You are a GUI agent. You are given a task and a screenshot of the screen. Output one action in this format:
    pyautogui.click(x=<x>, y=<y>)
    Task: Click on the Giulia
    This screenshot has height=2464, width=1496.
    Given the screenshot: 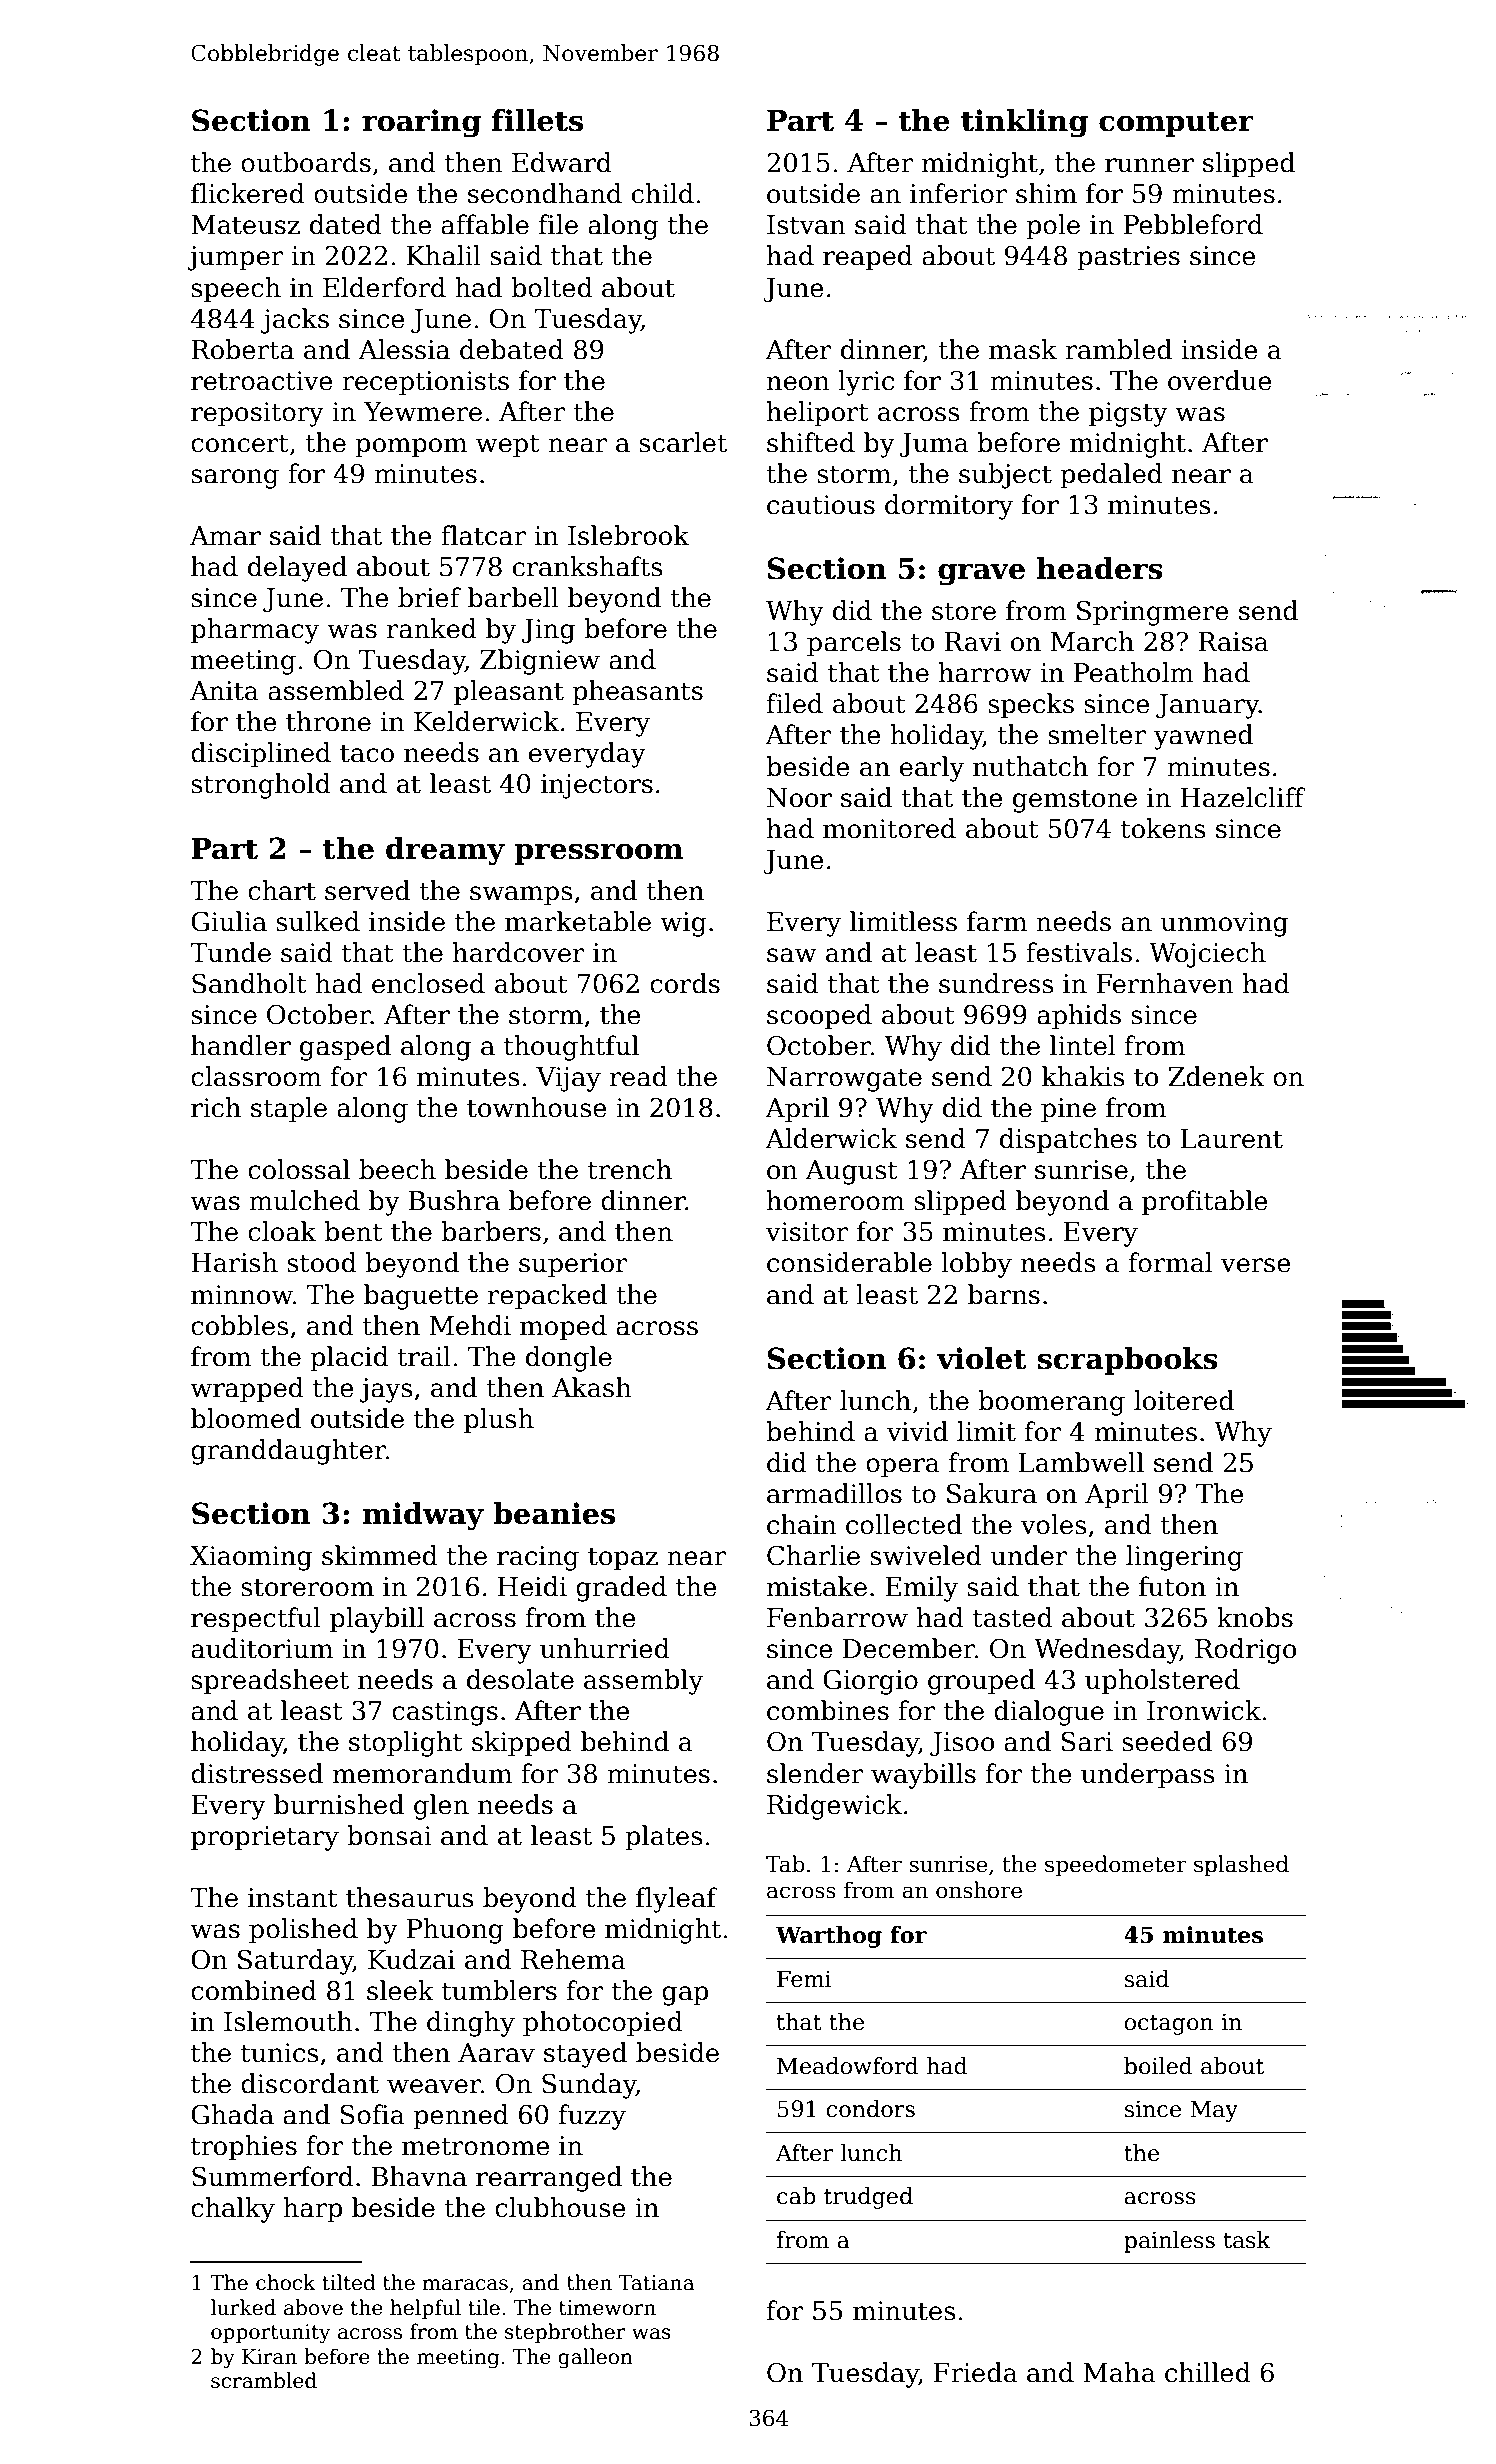 What is the action you would take?
    pyautogui.click(x=229, y=921)
